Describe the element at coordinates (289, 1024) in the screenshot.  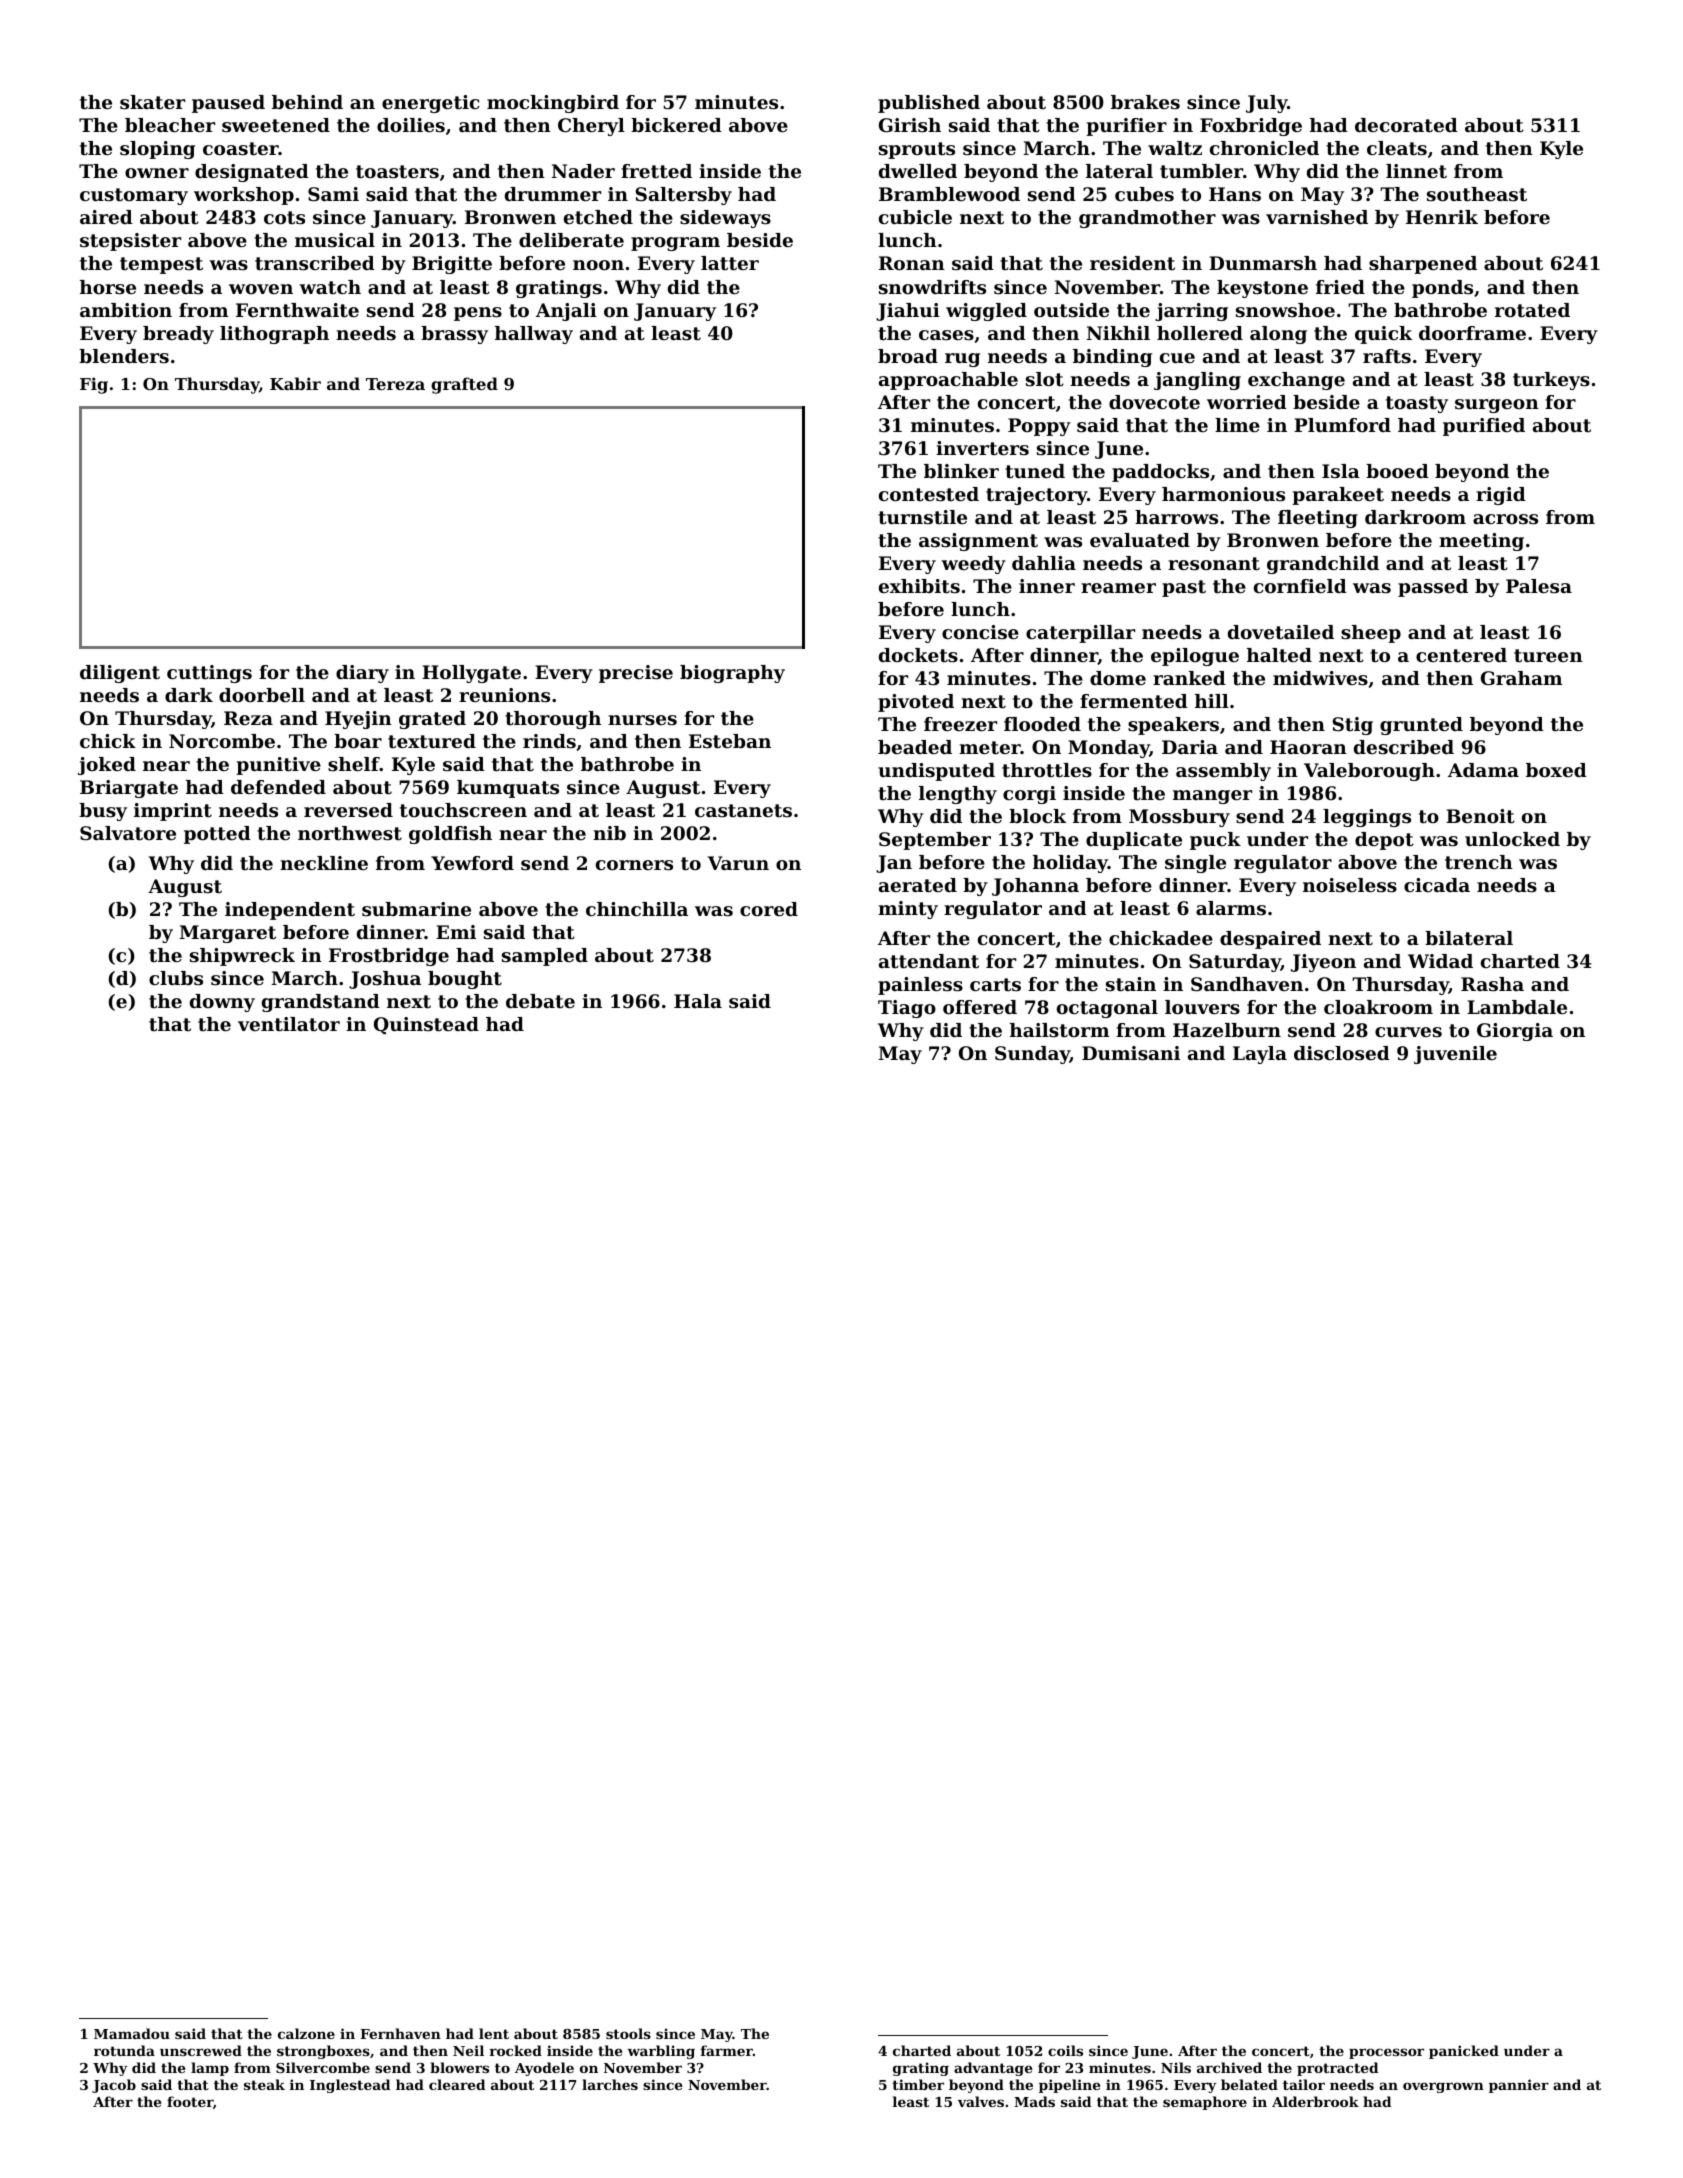
I see `ventilator` at that location.
